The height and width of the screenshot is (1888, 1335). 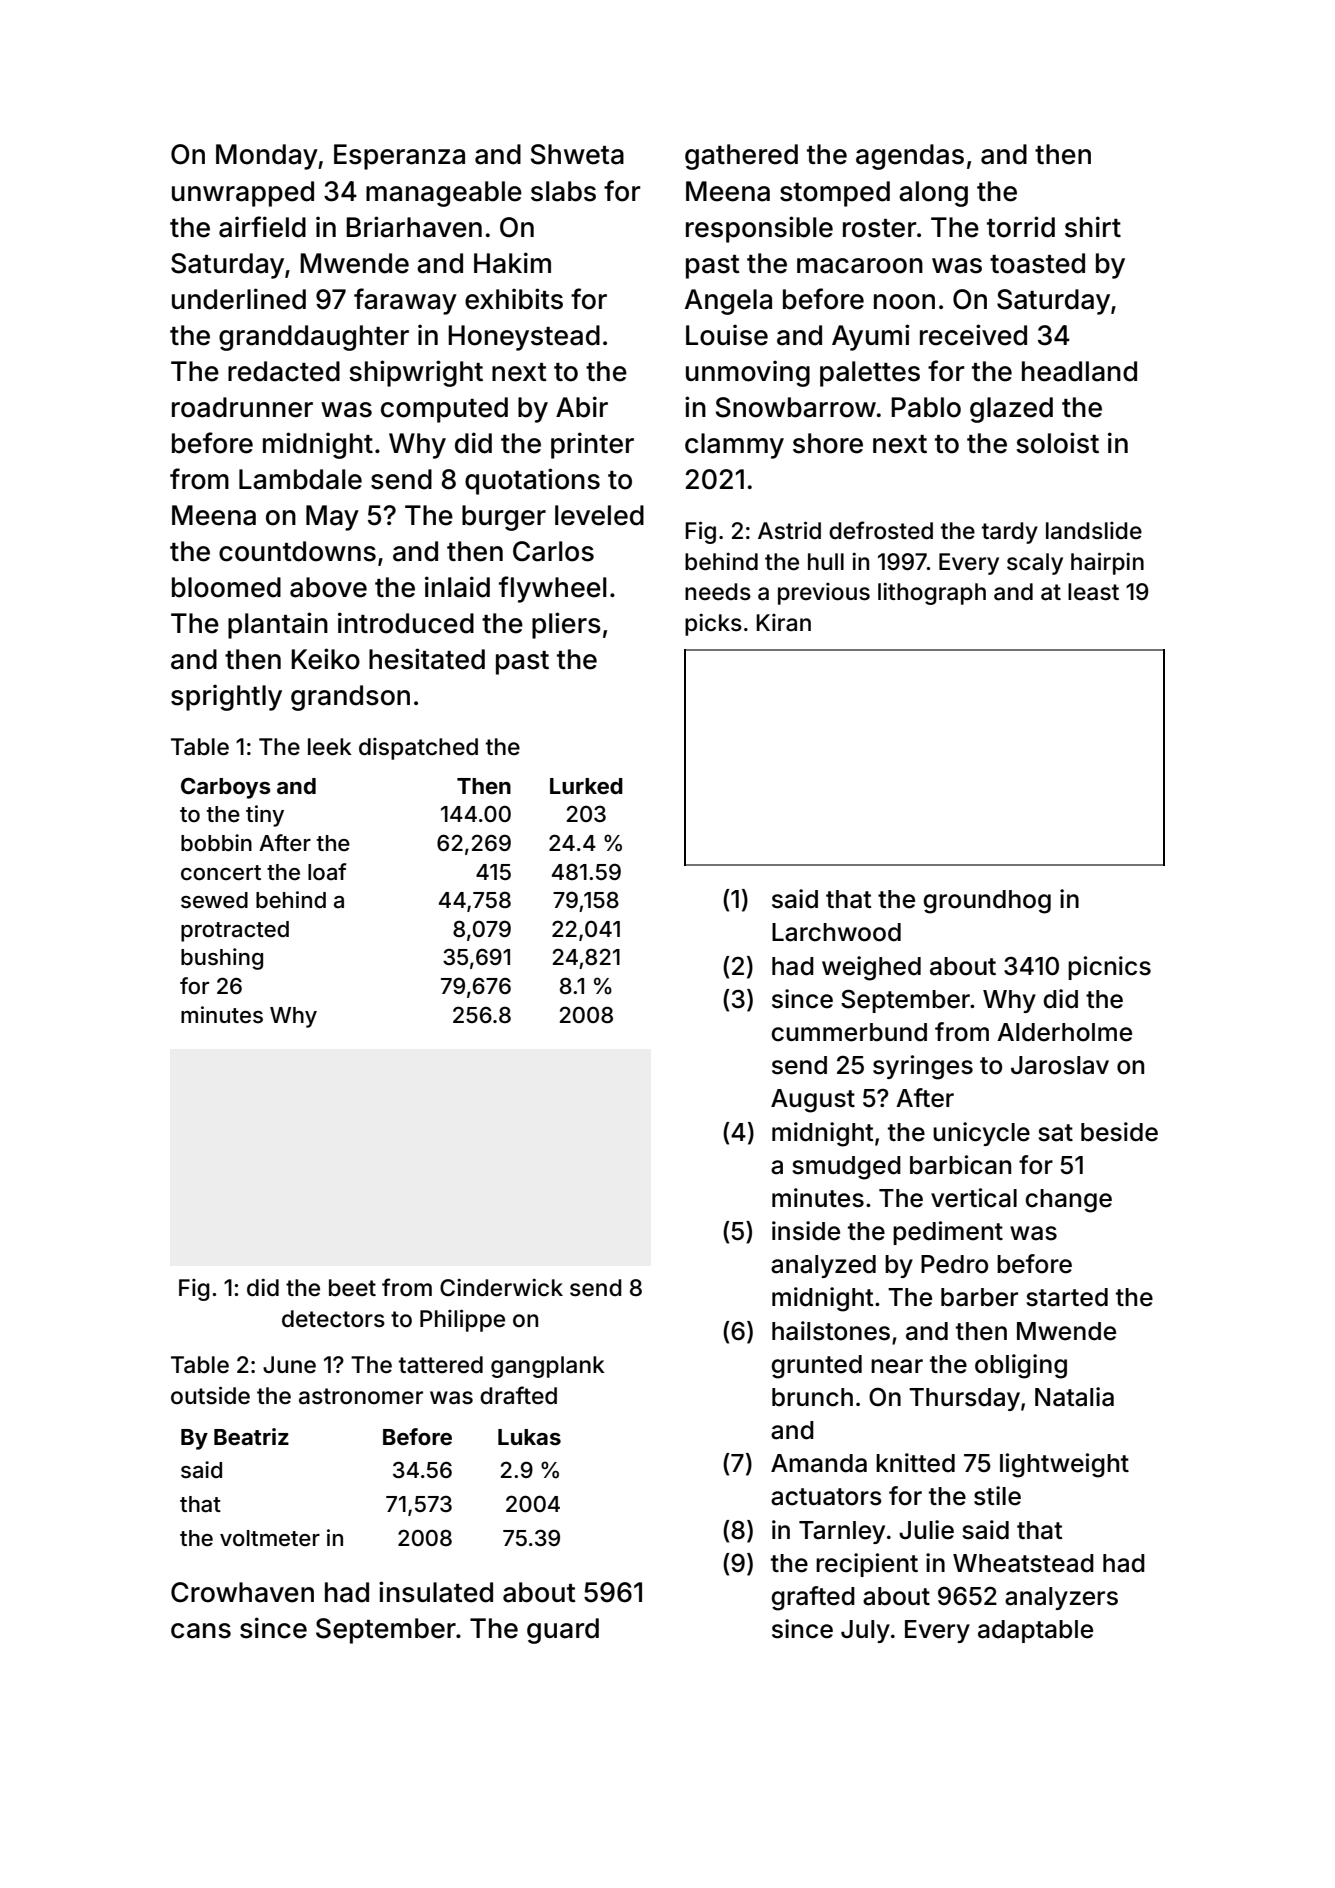 I want to click on analyzers, so click(x=1061, y=1598).
